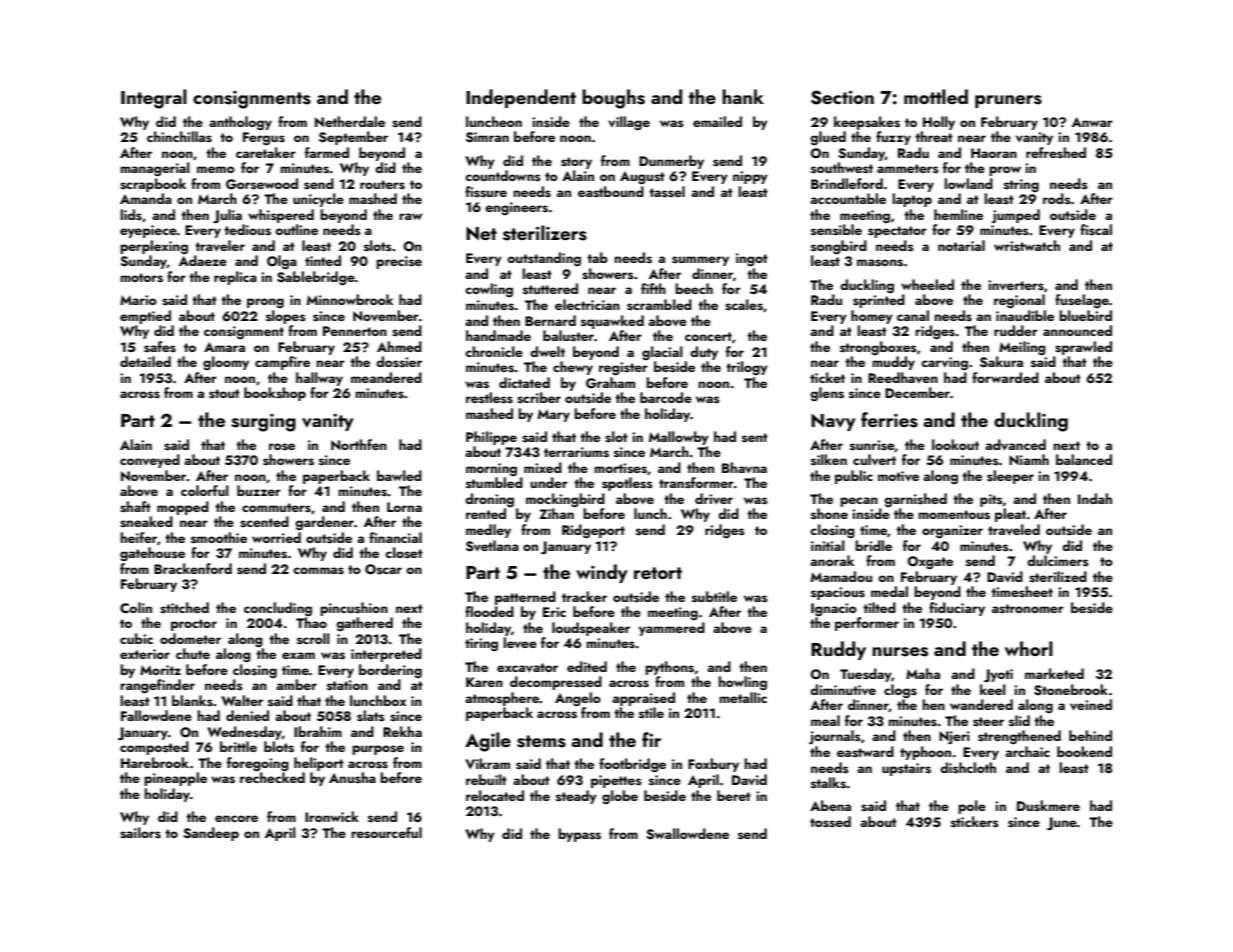  Describe the element at coordinates (1084, 751) in the document. I see `bookend` at that location.
